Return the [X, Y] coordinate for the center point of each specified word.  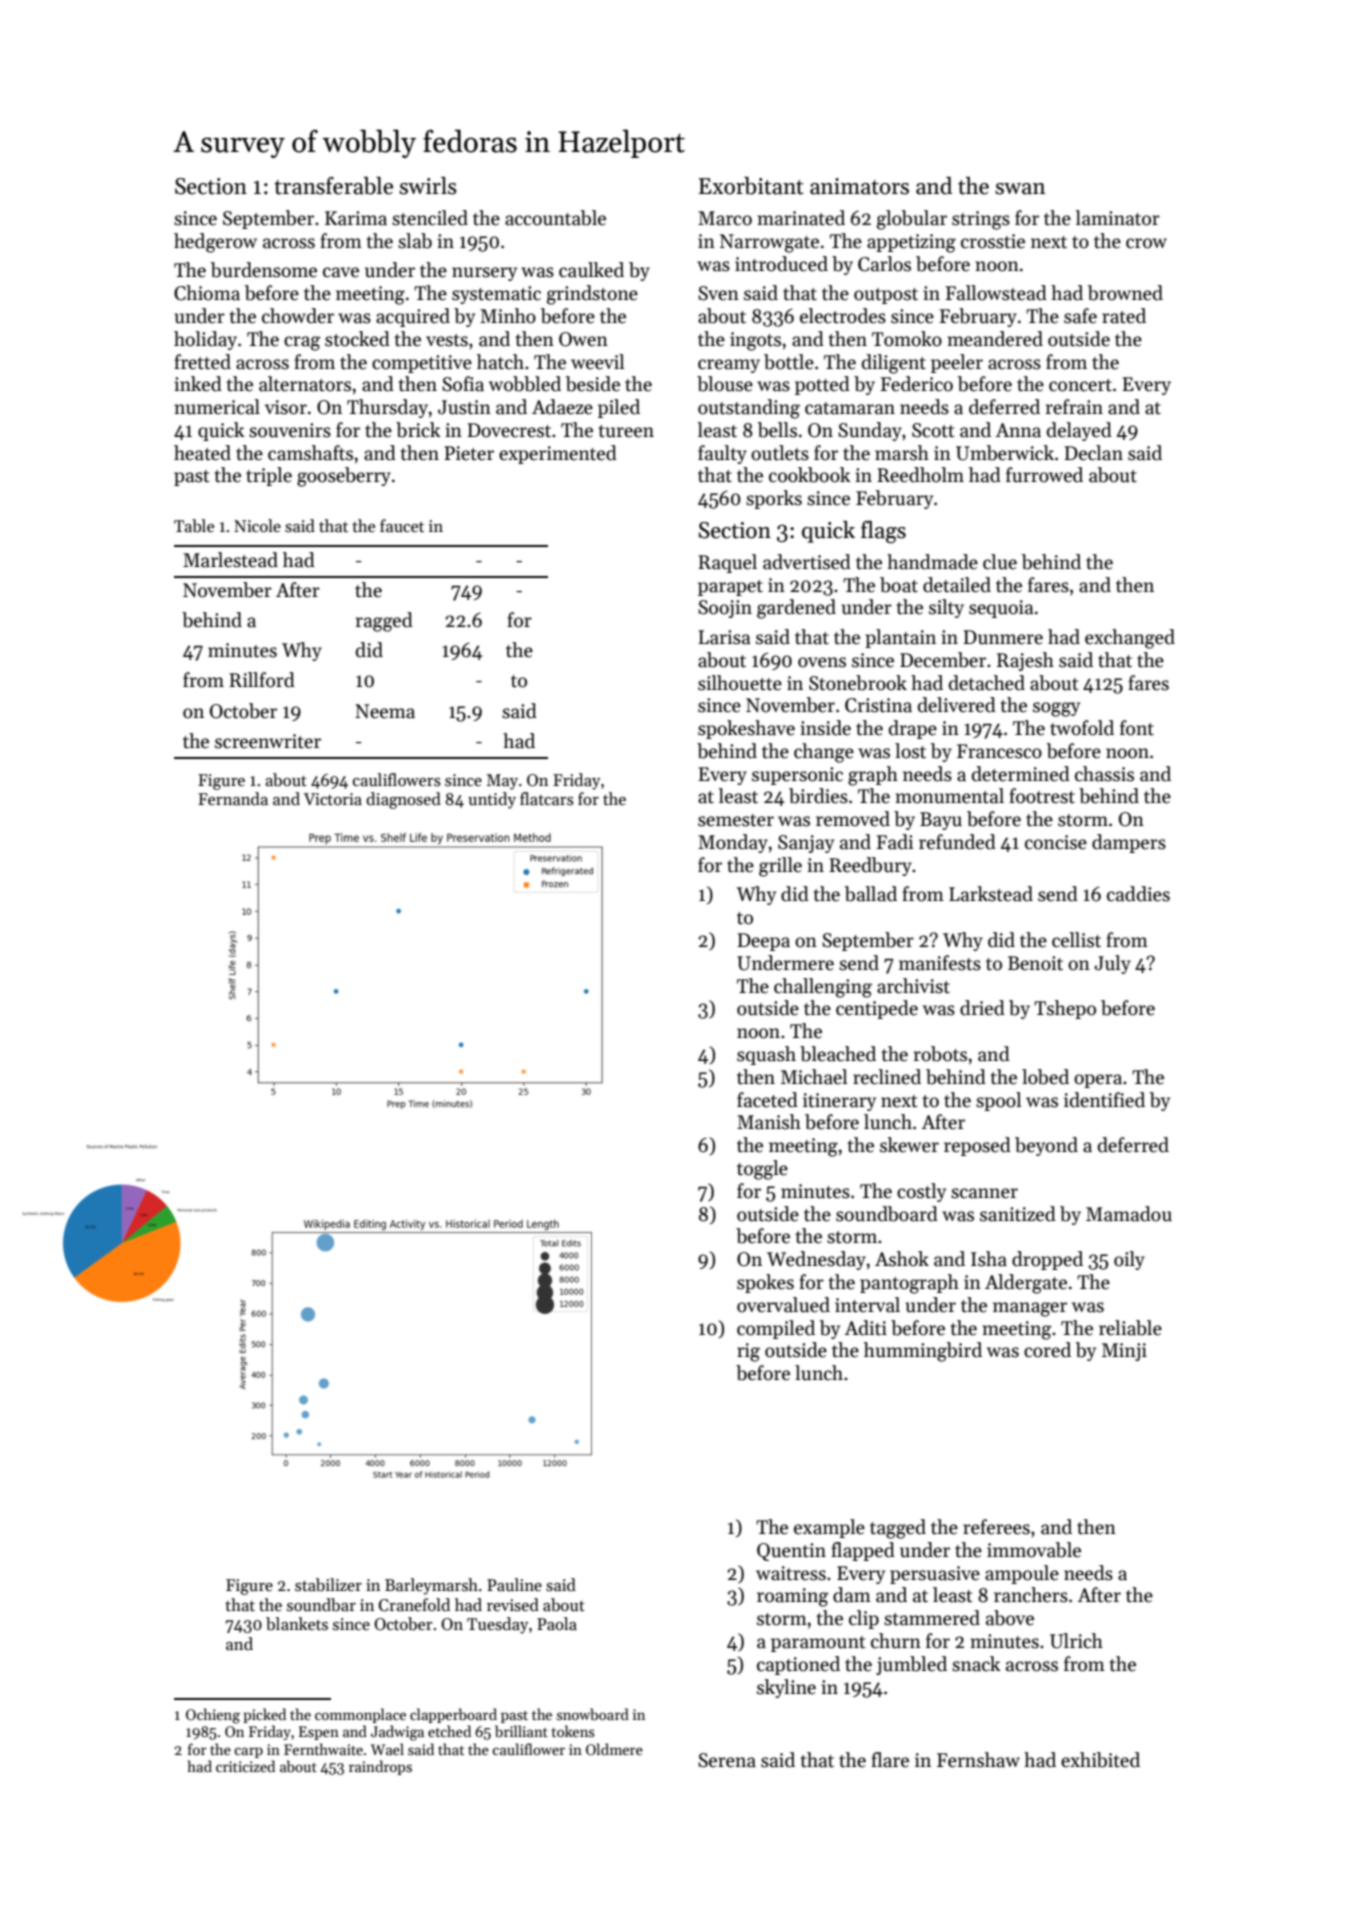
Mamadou [1129, 1214]
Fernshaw [978, 1760]
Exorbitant [751, 186]
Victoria [333, 799]
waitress [791, 1573]
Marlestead [230, 560]
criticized [245, 1766]
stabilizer [328, 1585]
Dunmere [1003, 637]
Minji [1124, 1352]
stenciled [430, 218]
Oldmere [614, 1749]
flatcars [547, 799]
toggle [762, 1170]
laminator [1117, 218]
